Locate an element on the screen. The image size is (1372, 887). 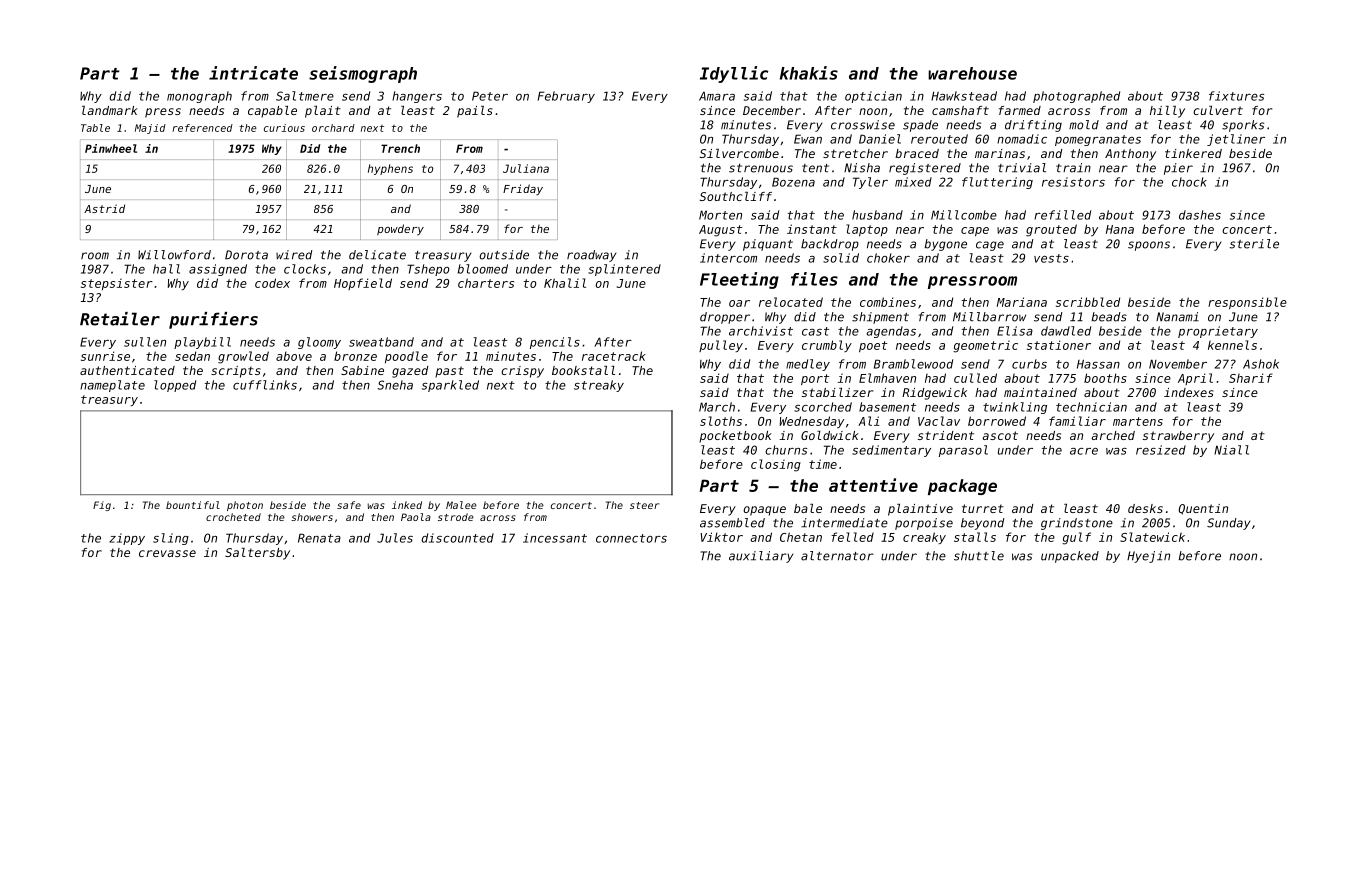
sparkled is located at coordinates (450, 386).
